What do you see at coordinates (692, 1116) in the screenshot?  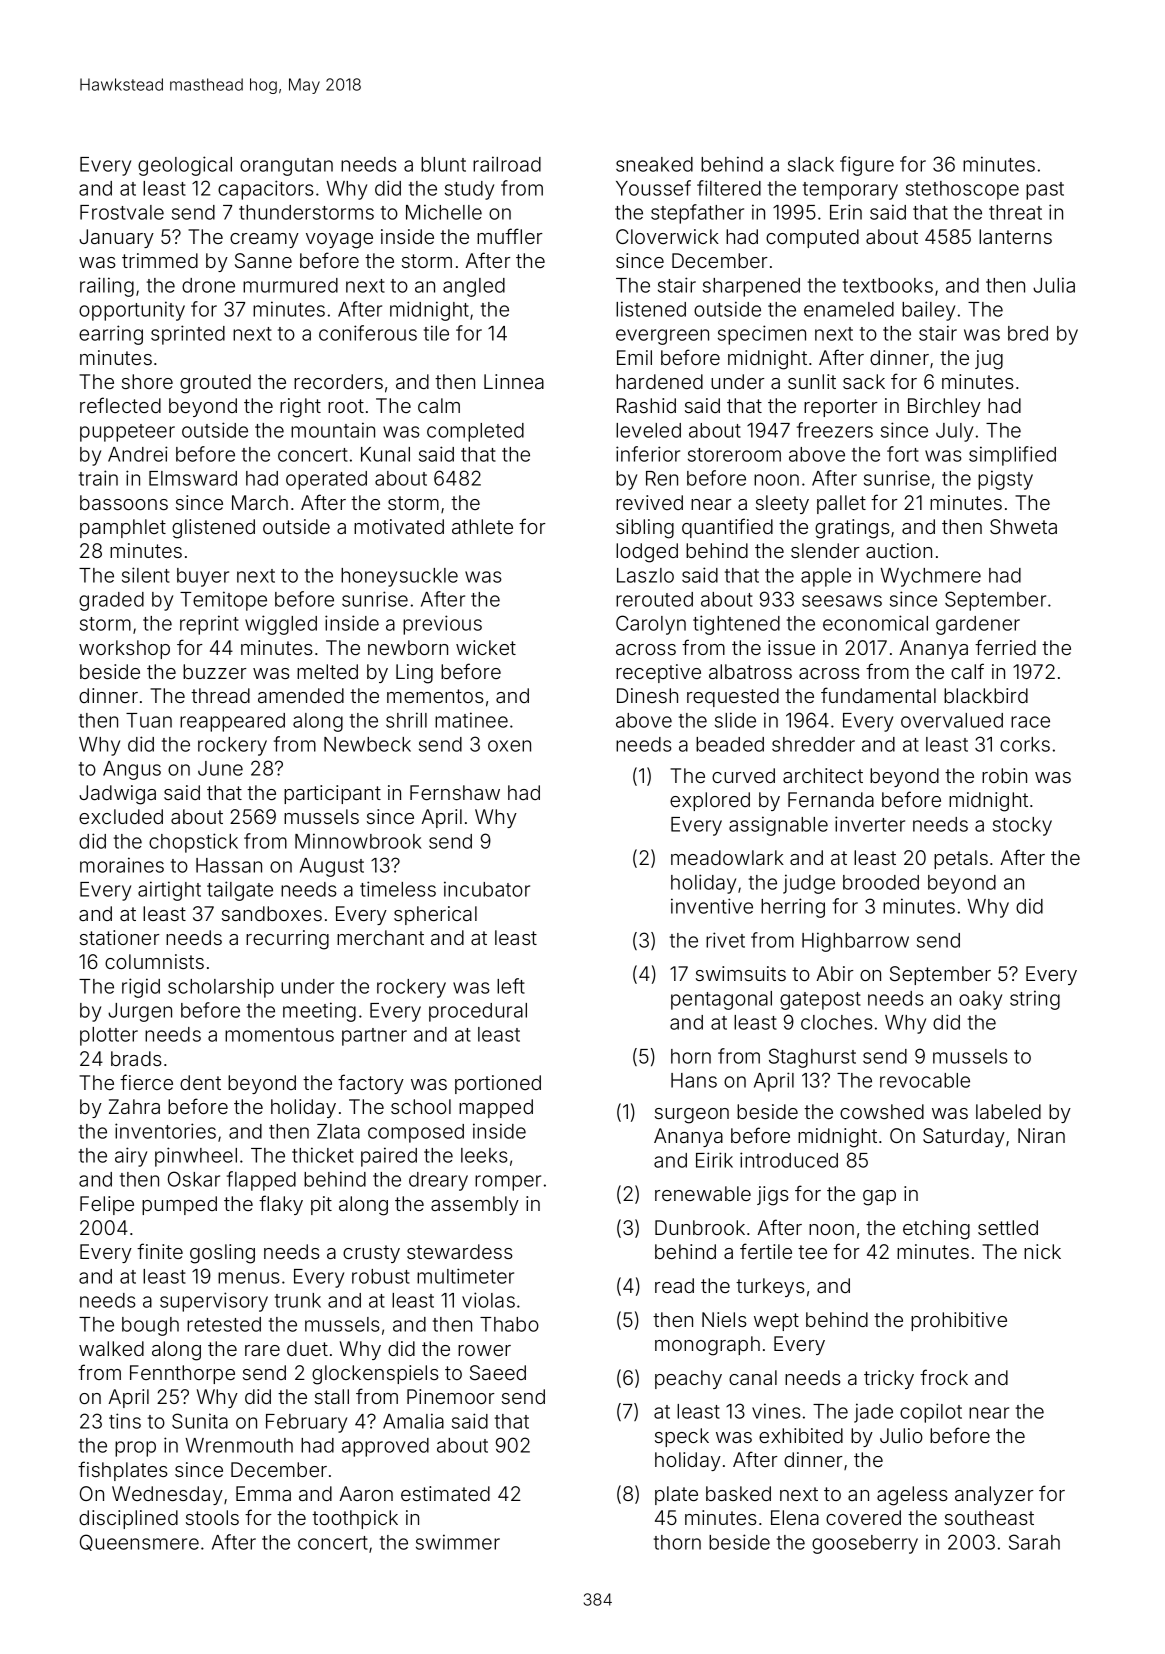 I see `surgeon` at bounding box center [692, 1116].
